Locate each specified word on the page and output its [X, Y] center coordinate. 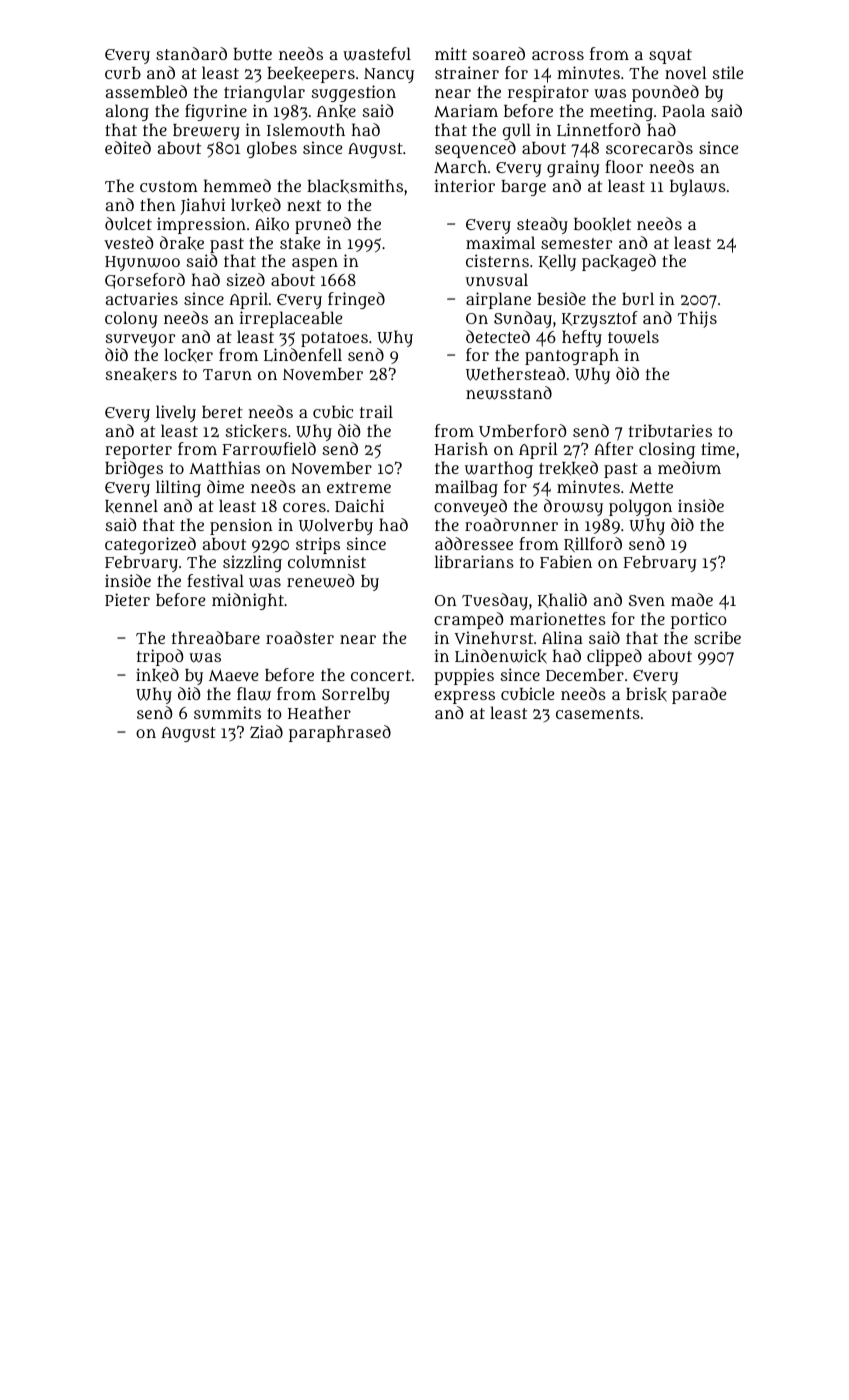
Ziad [266, 732]
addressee [474, 543]
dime [225, 486]
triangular [264, 93]
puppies [464, 676]
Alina [562, 637]
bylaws [698, 187]
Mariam [466, 110]
